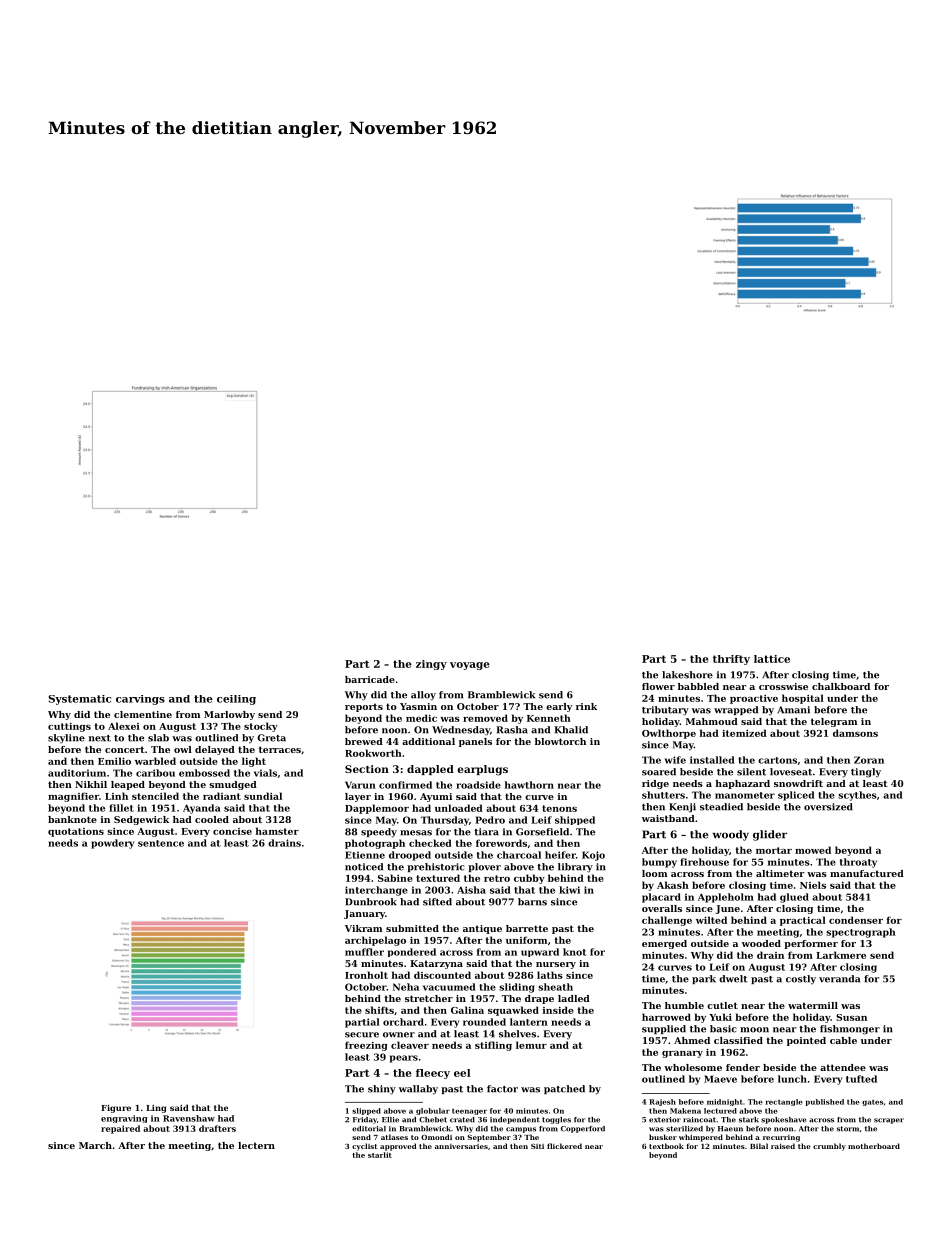 The image size is (952, 1233). I want to click on scythes, so click(857, 796).
